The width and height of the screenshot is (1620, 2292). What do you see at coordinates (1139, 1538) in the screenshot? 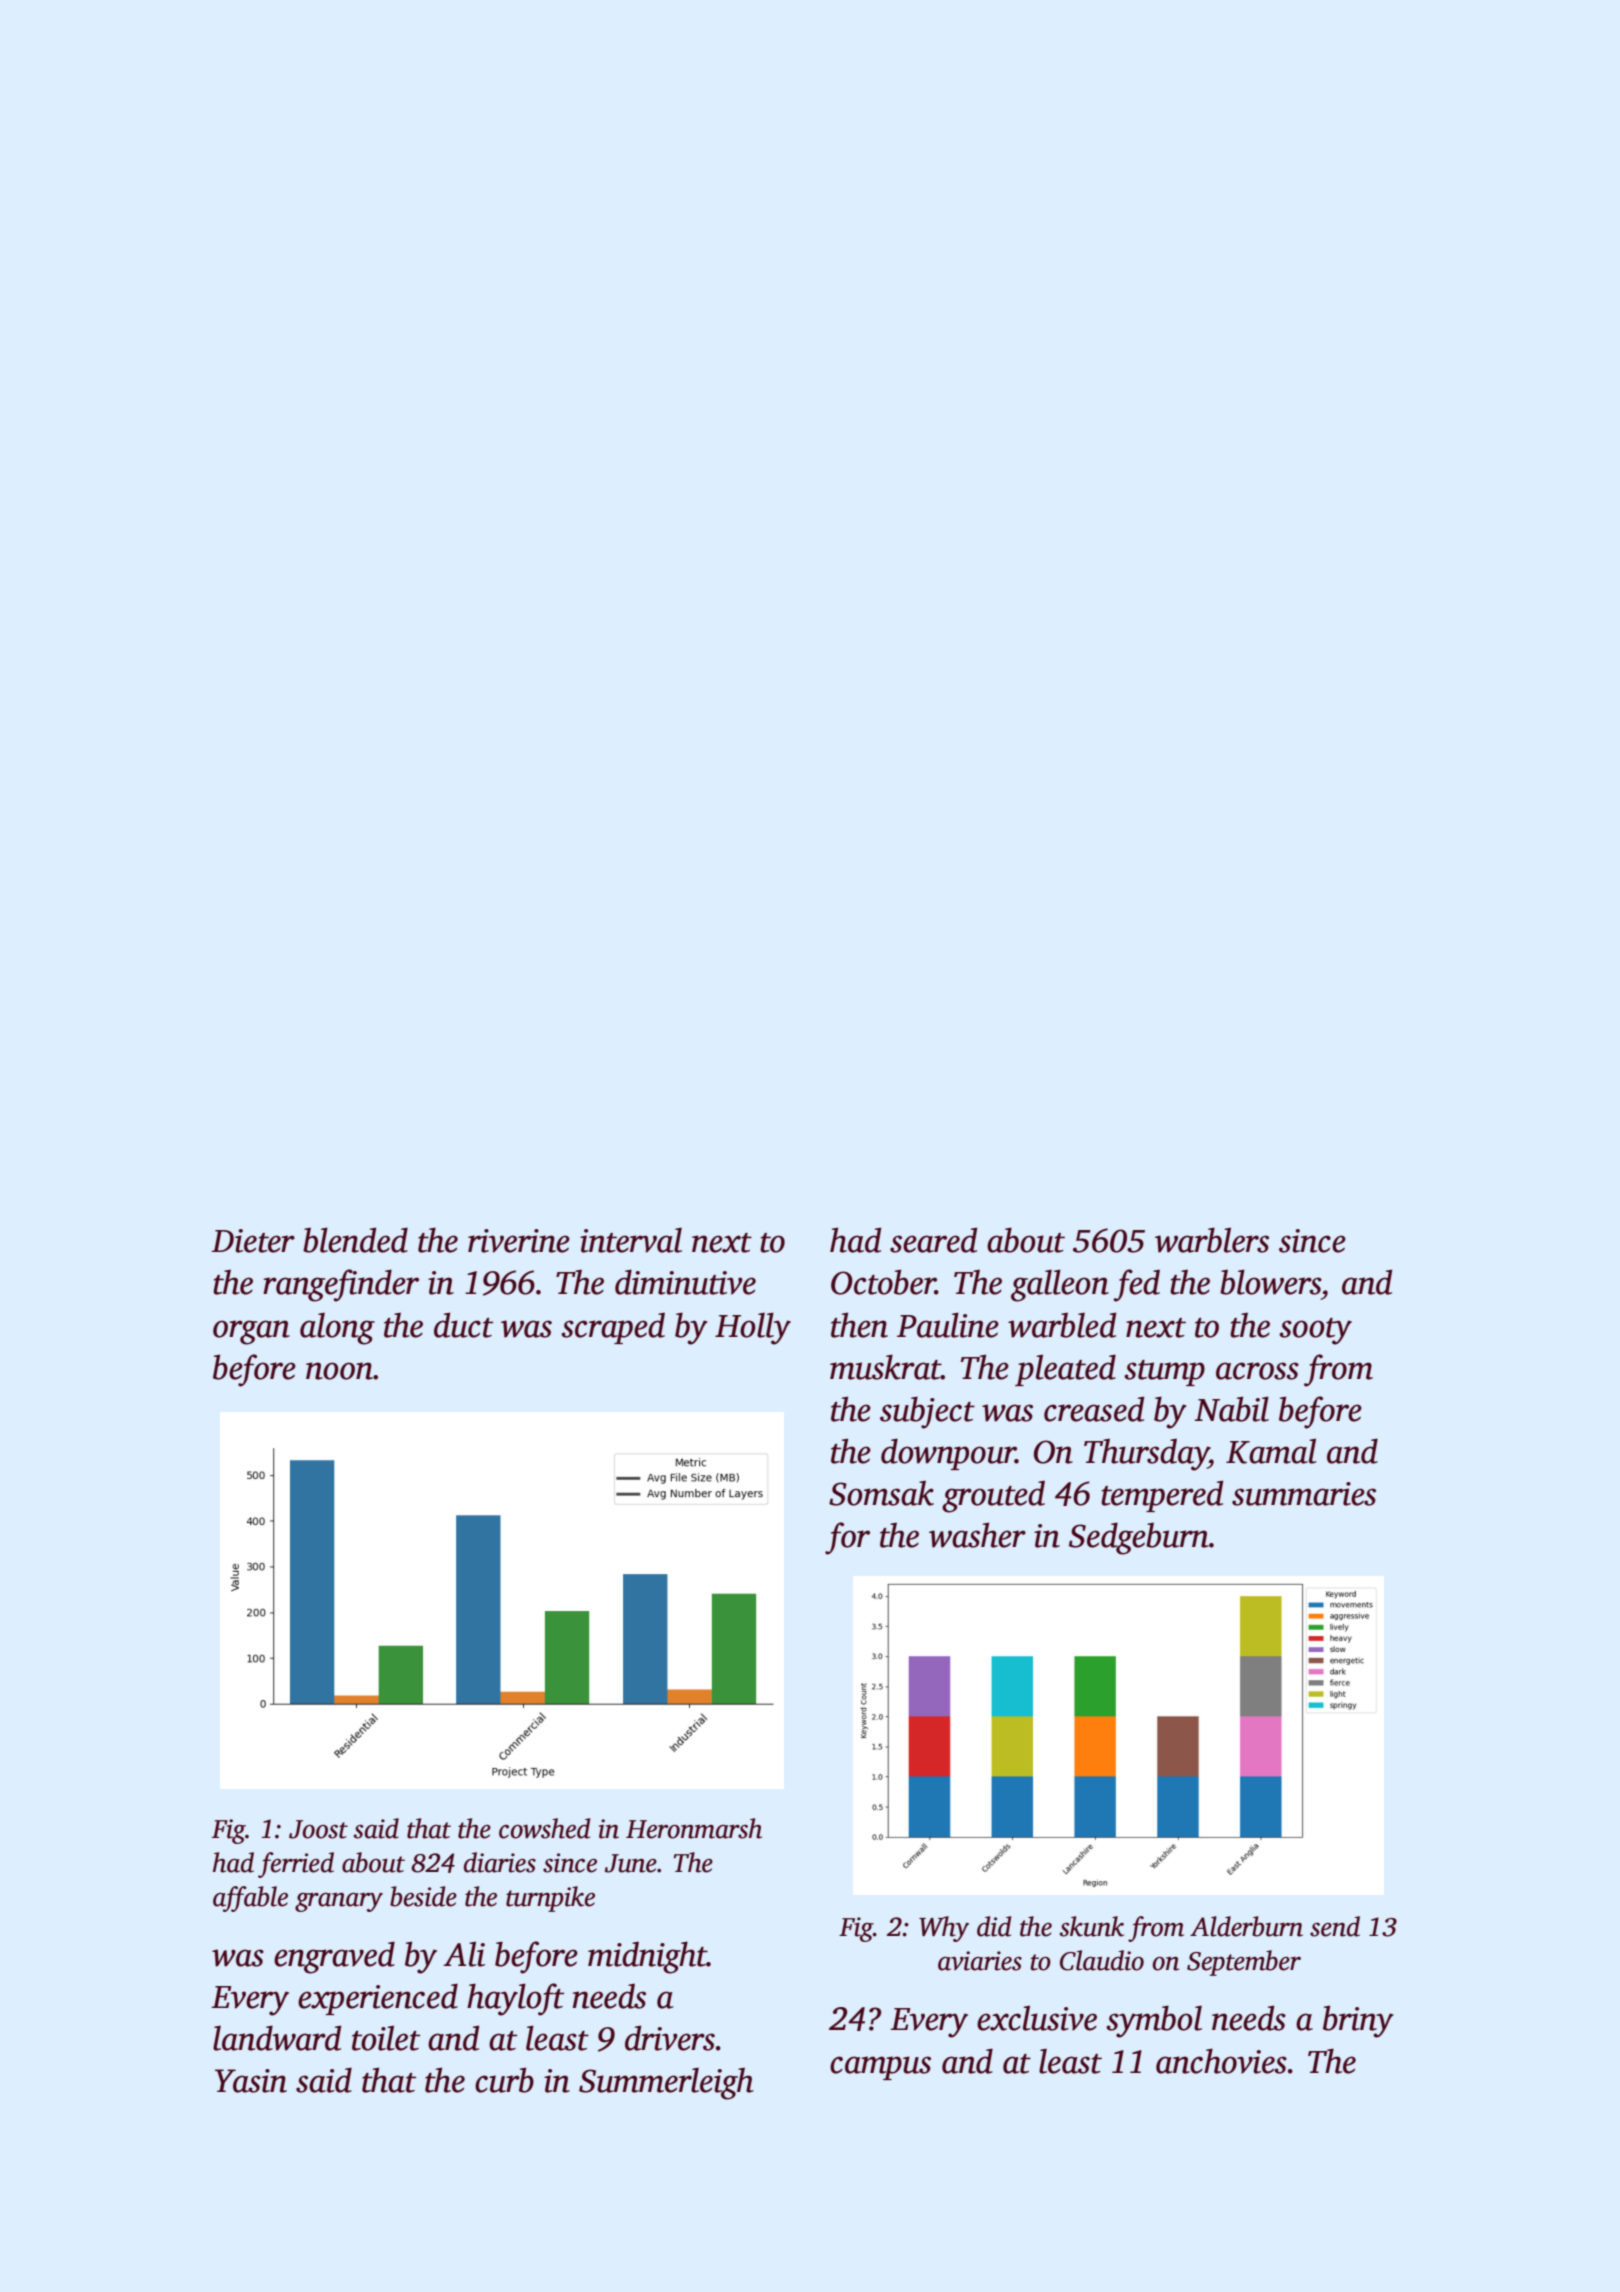
I see `Sedgeburn` at bounding box center [1139, 1538].
